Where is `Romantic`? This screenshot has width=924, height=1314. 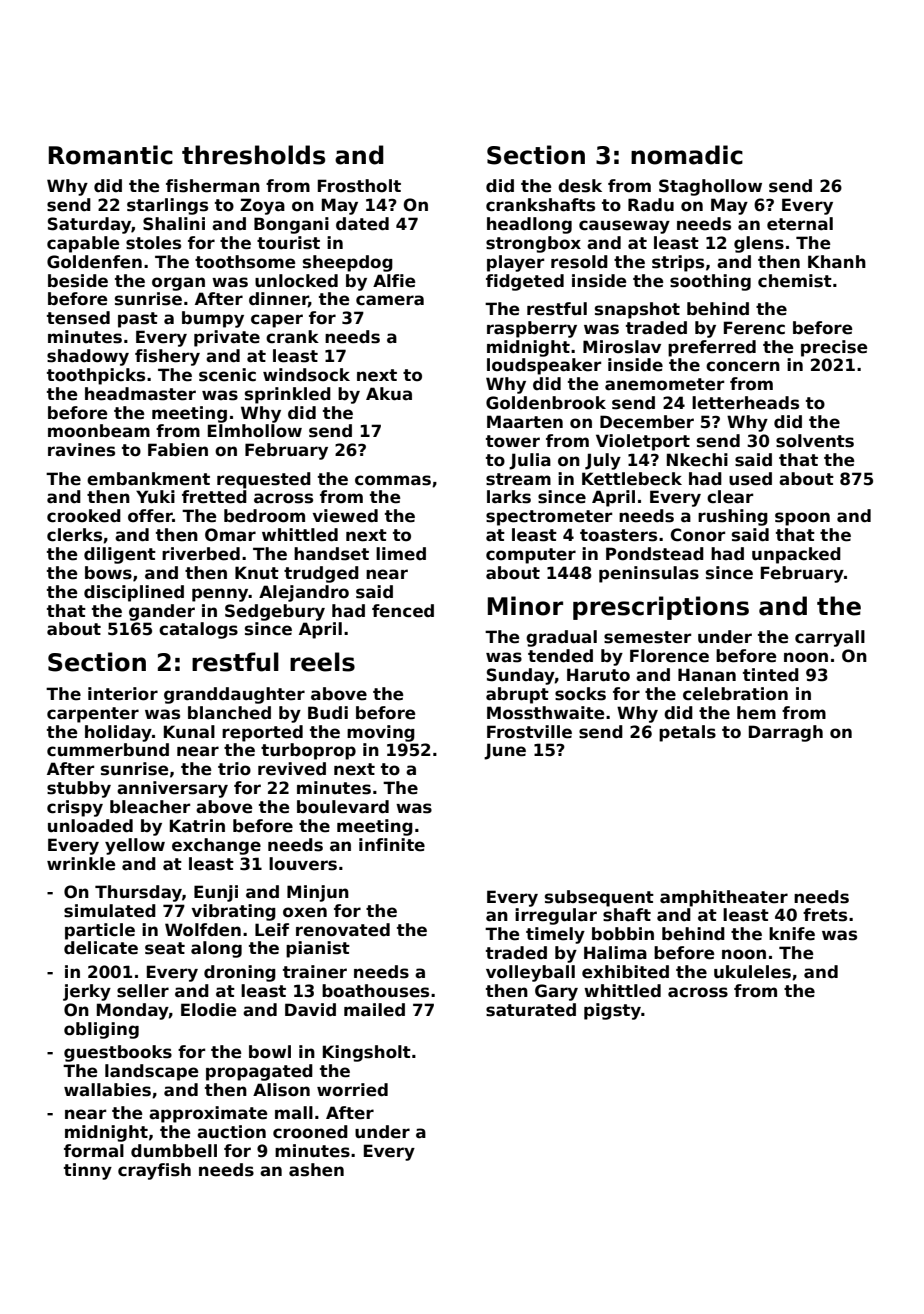 Romantic is located at coordinates (111, 155).
